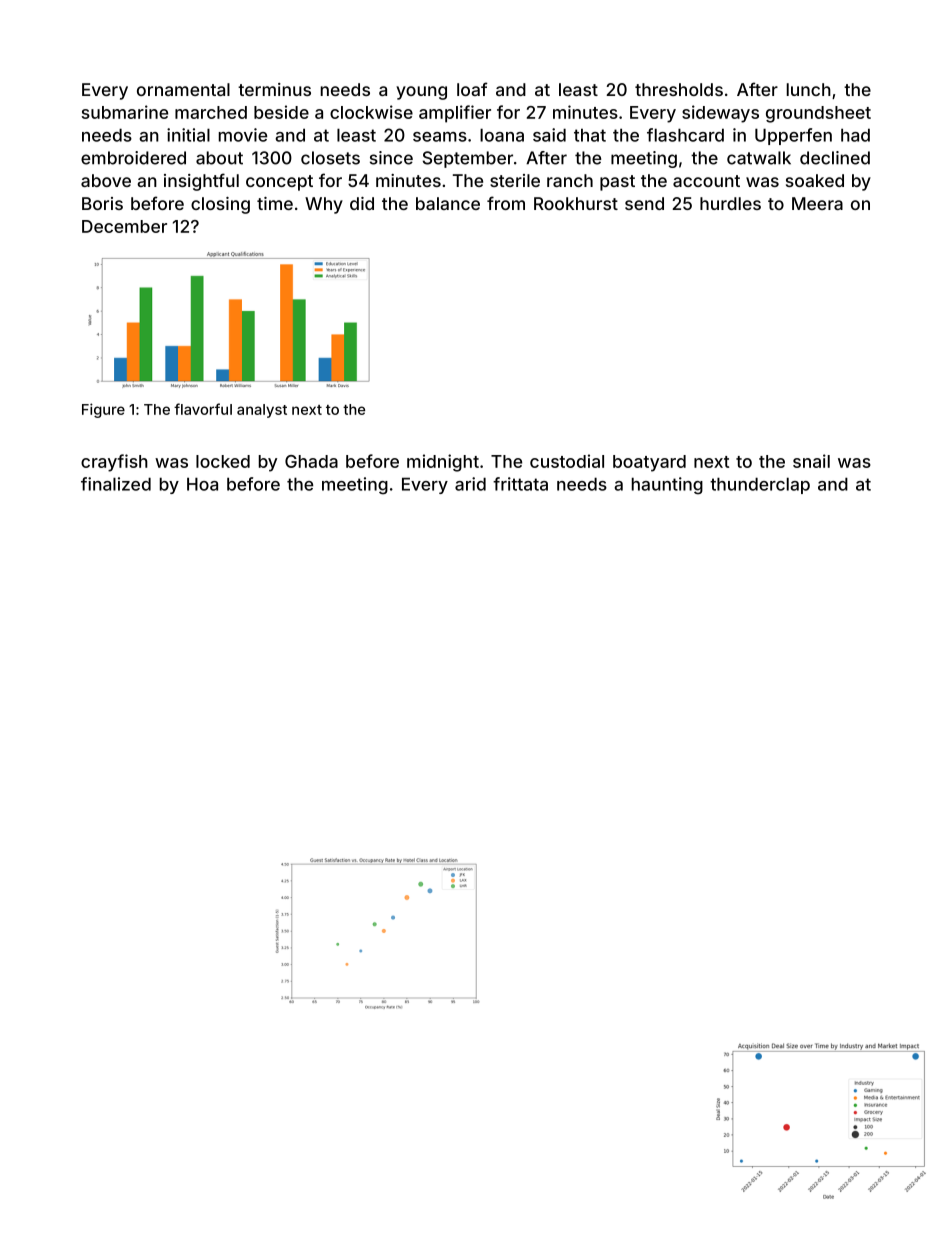  What do you see at coordinates (809, 89) in the image?
I see `lunch` at bounding box center [809, 89].
